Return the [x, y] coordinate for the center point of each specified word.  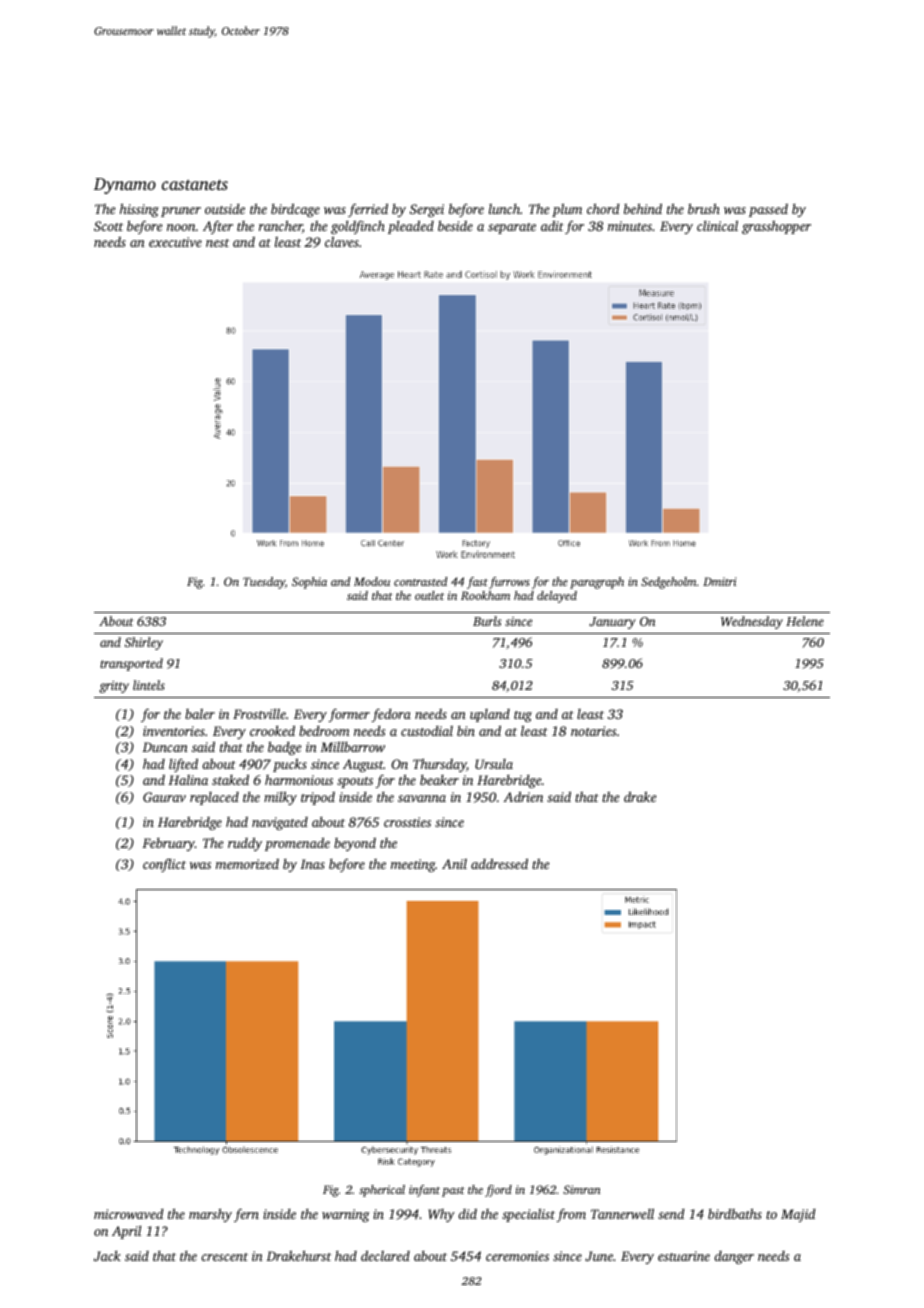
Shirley [144, 643]
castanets [195, 185]
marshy [210, 1215]
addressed [499, 863]
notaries [593, 731]
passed [768, 210]
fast [477, 583]
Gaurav [164, 797]
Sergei [427, 210]
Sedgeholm [669, 583]
